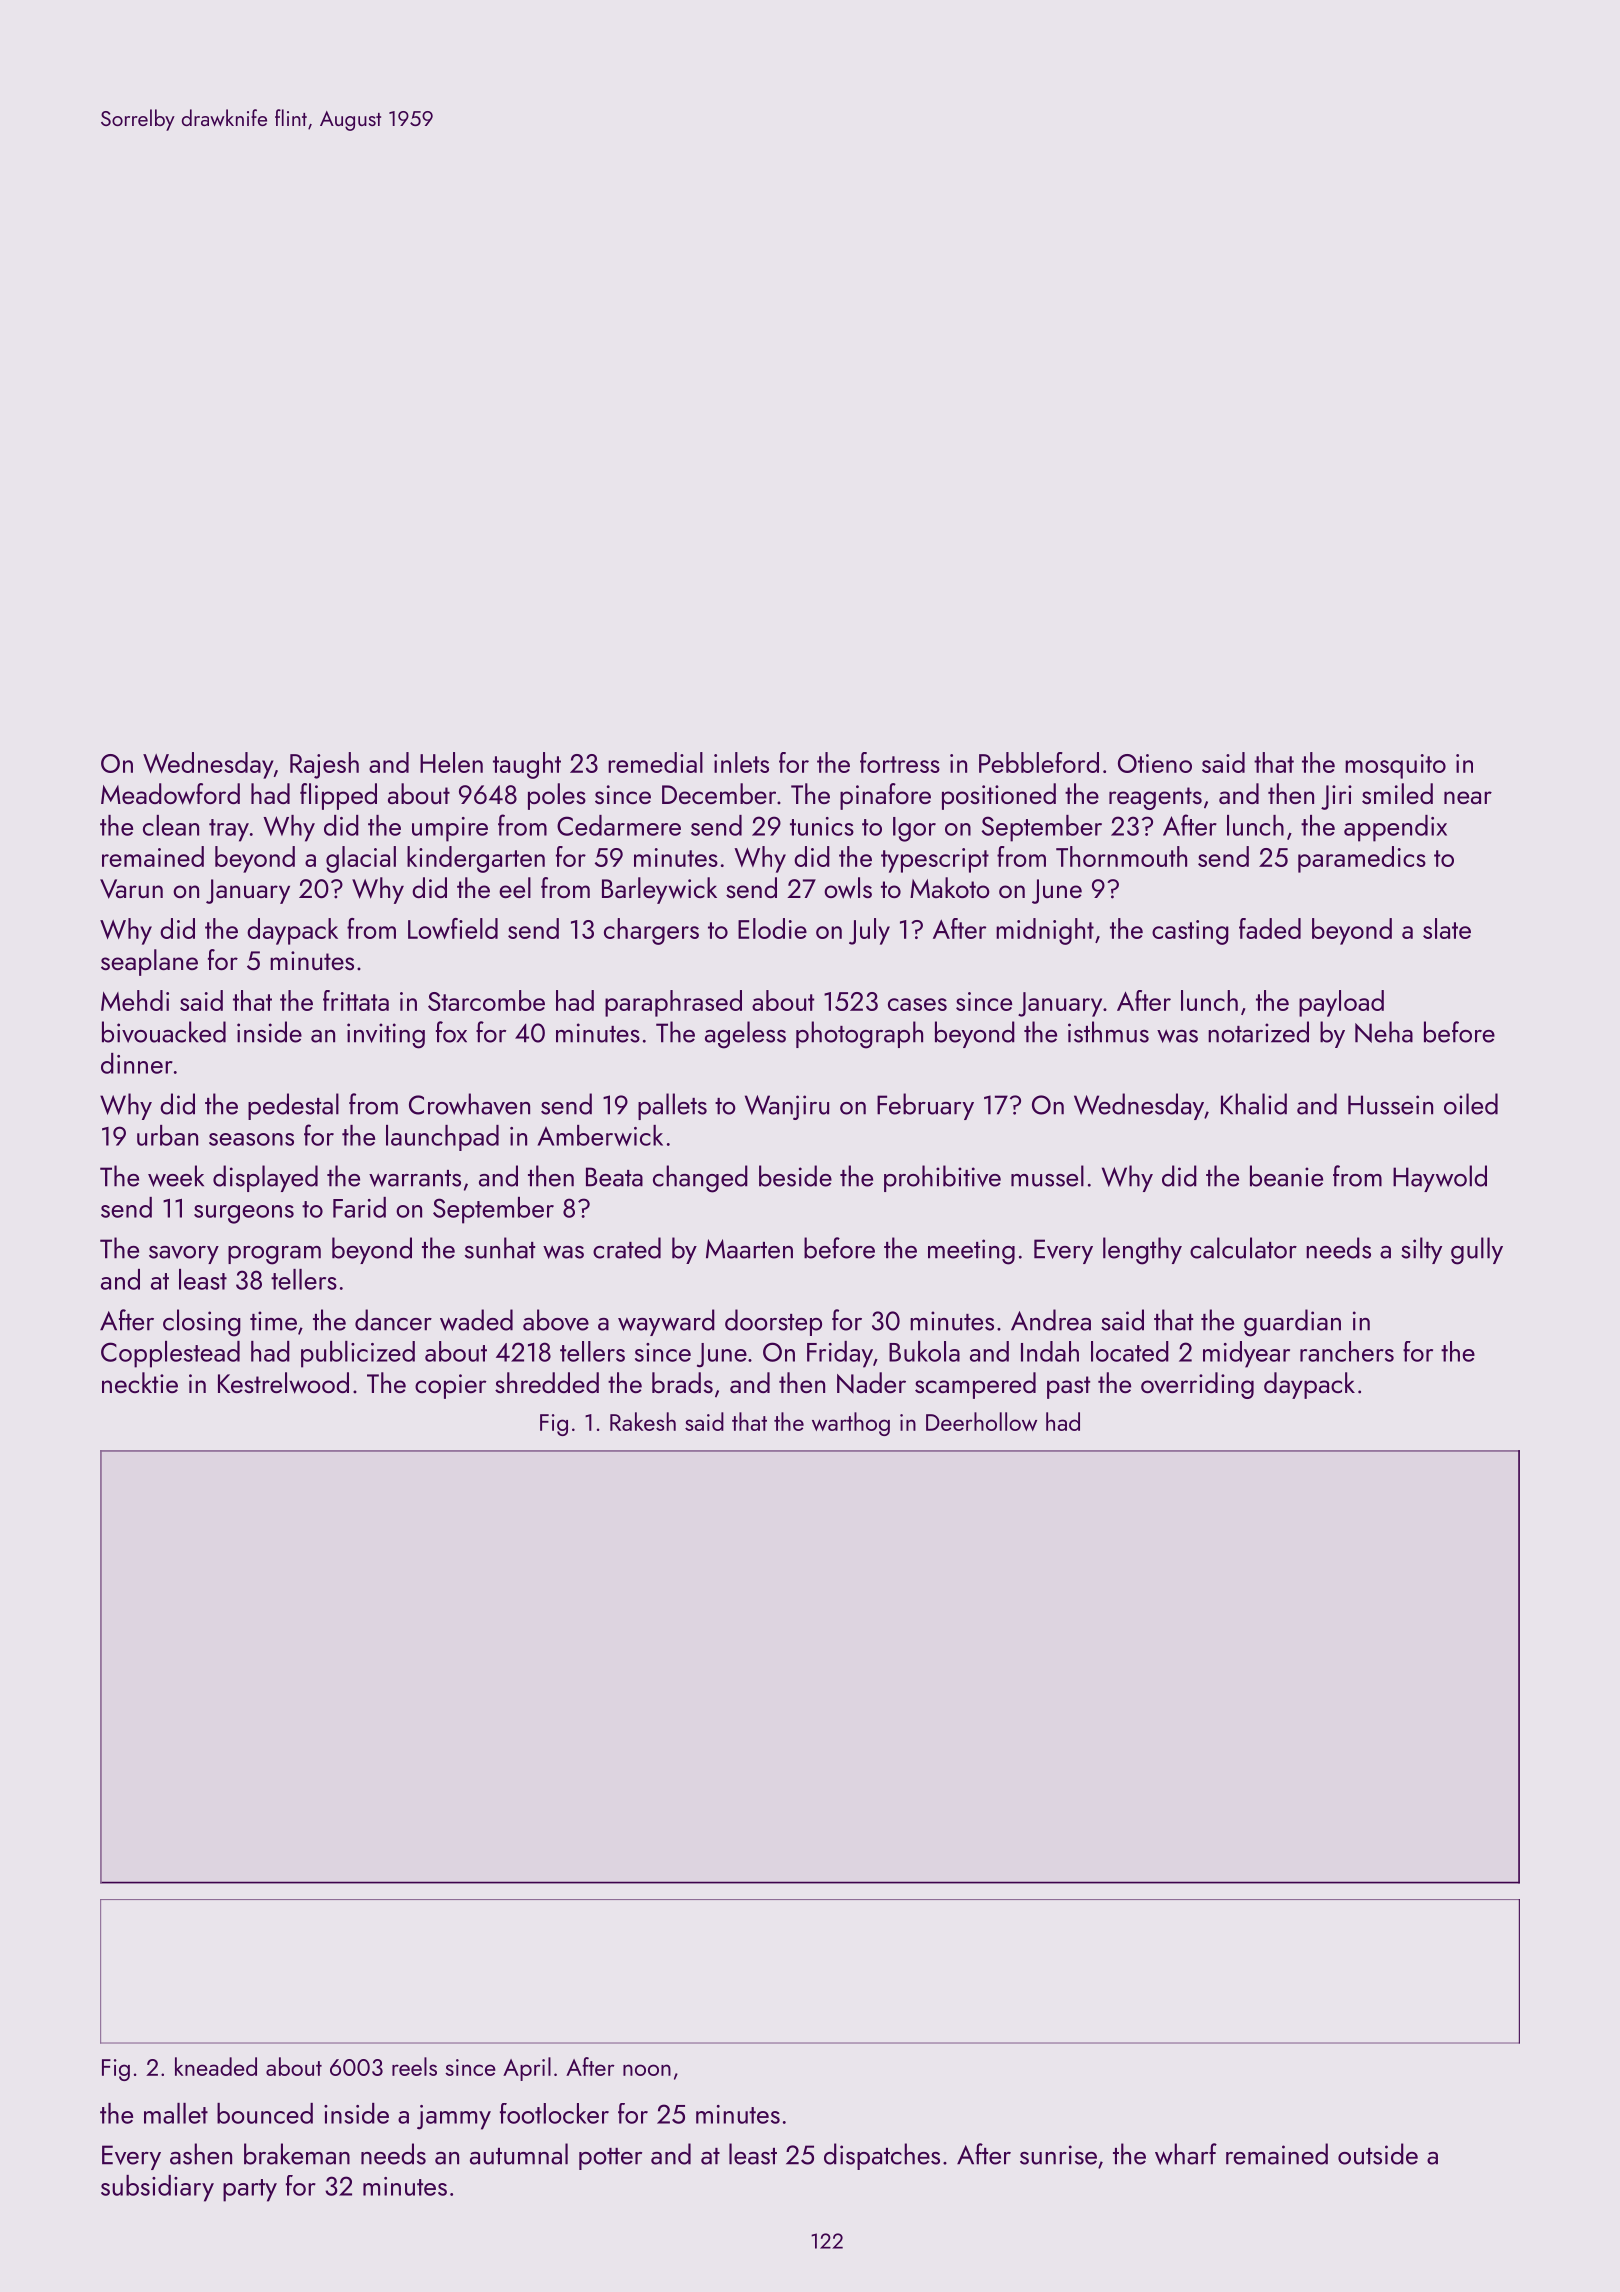 The height and width of the page is (2292, 1620). Describe the element at coordinates (1058, 2155) in the page. I see `sunrise` at that location.
